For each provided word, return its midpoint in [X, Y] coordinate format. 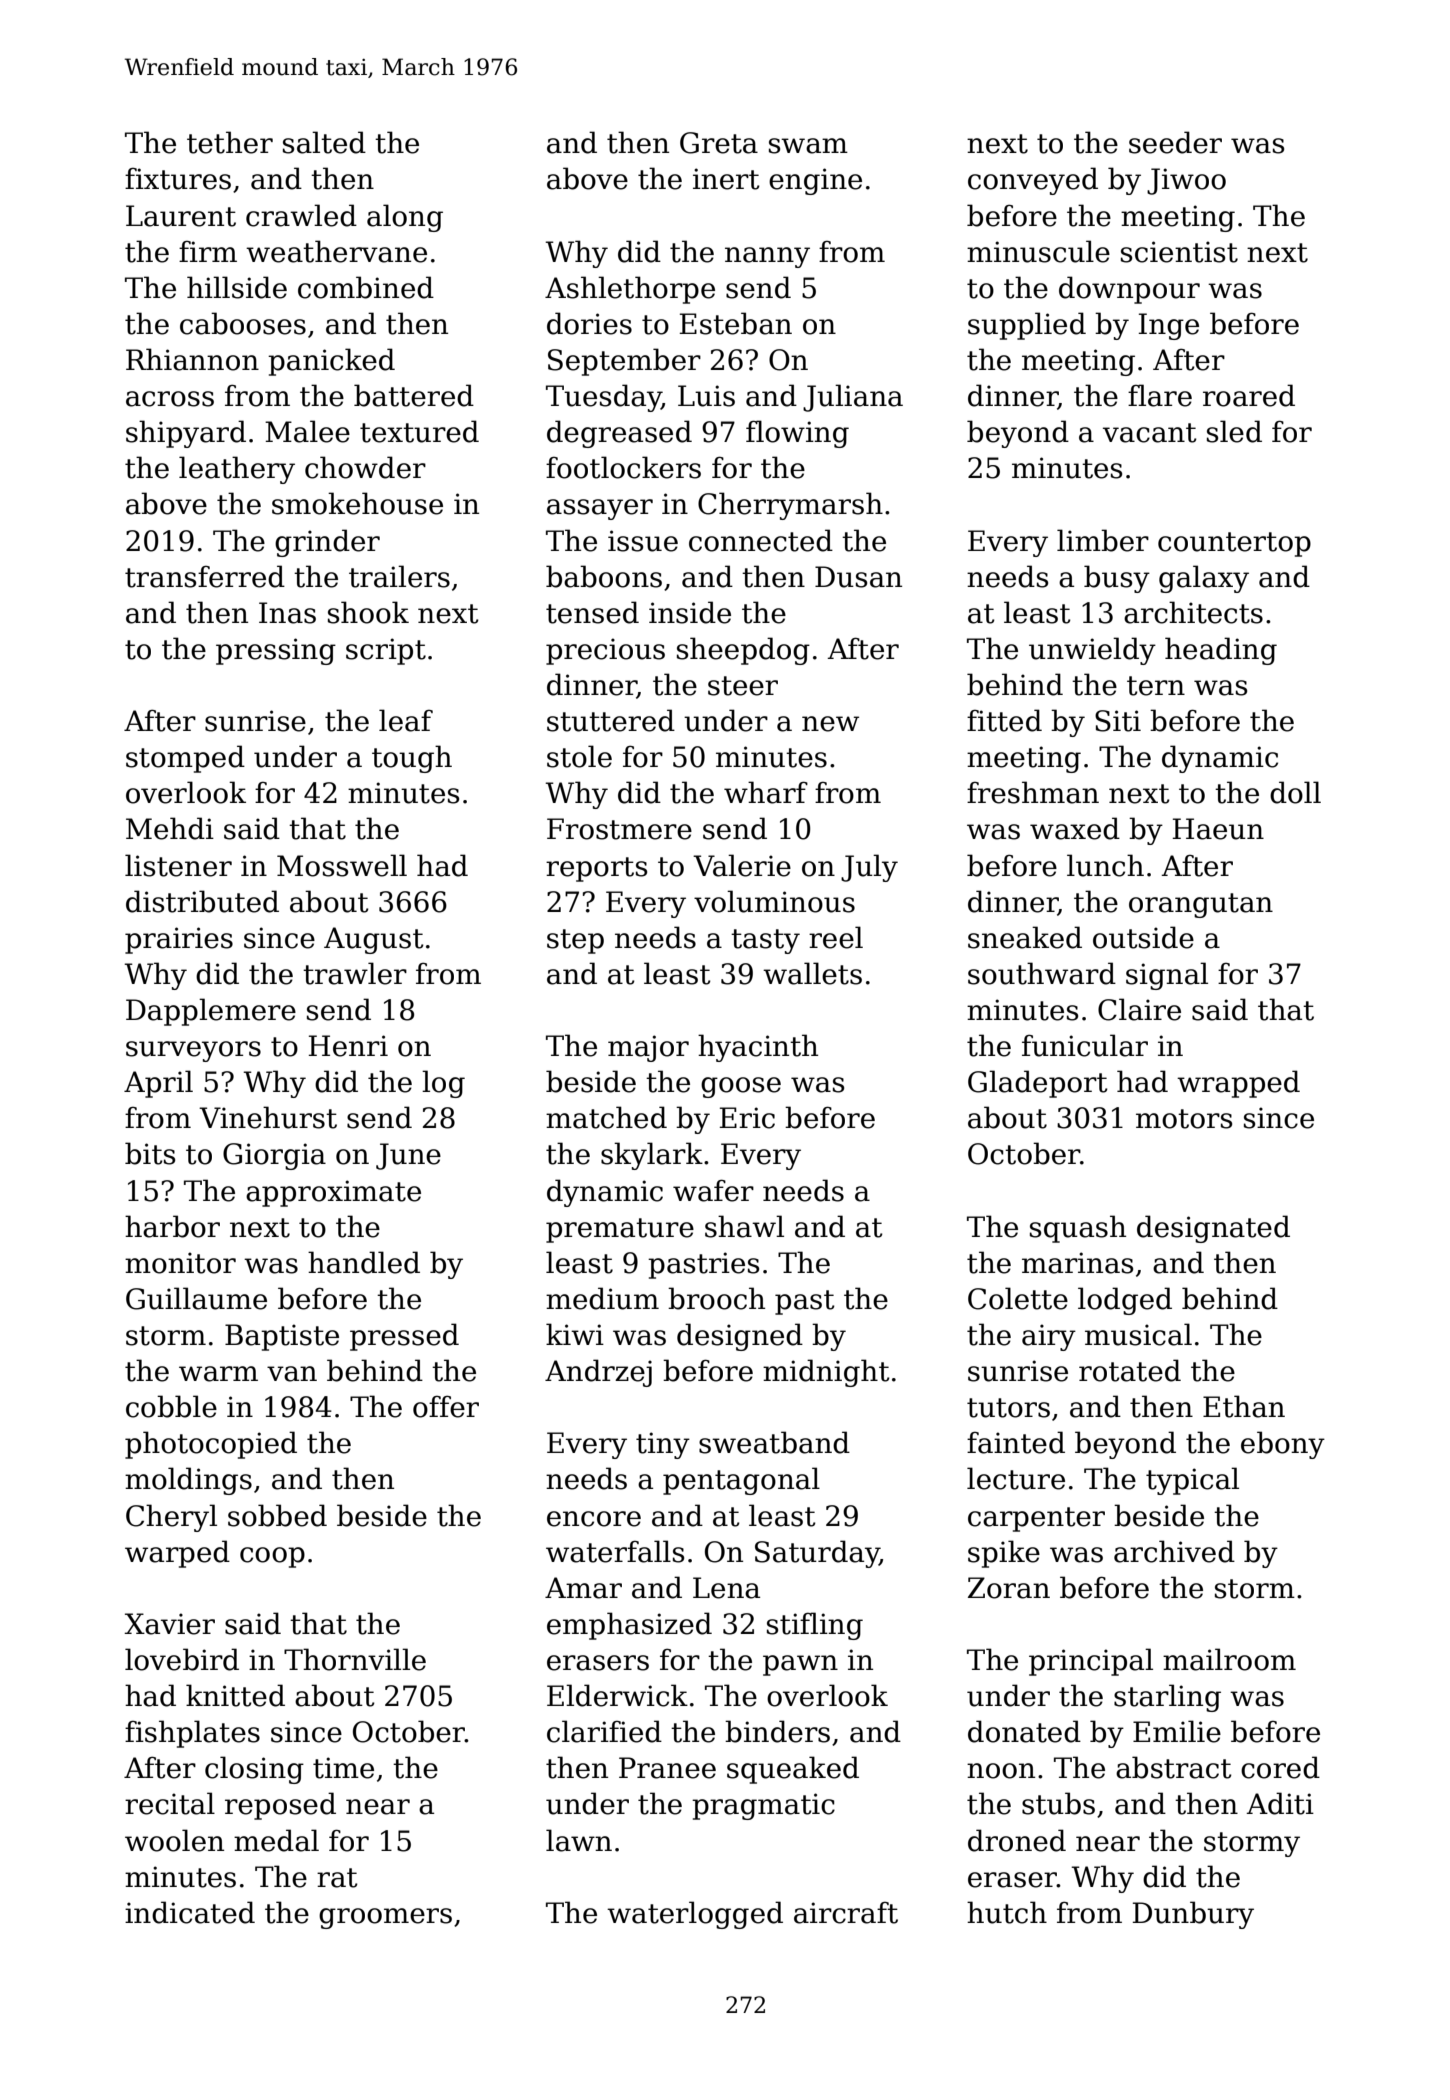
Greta [719, 143]
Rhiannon [192, 359]
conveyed [1033, 181]
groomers [385, 1918]
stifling [815, 1626]
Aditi [1280, 1803]
